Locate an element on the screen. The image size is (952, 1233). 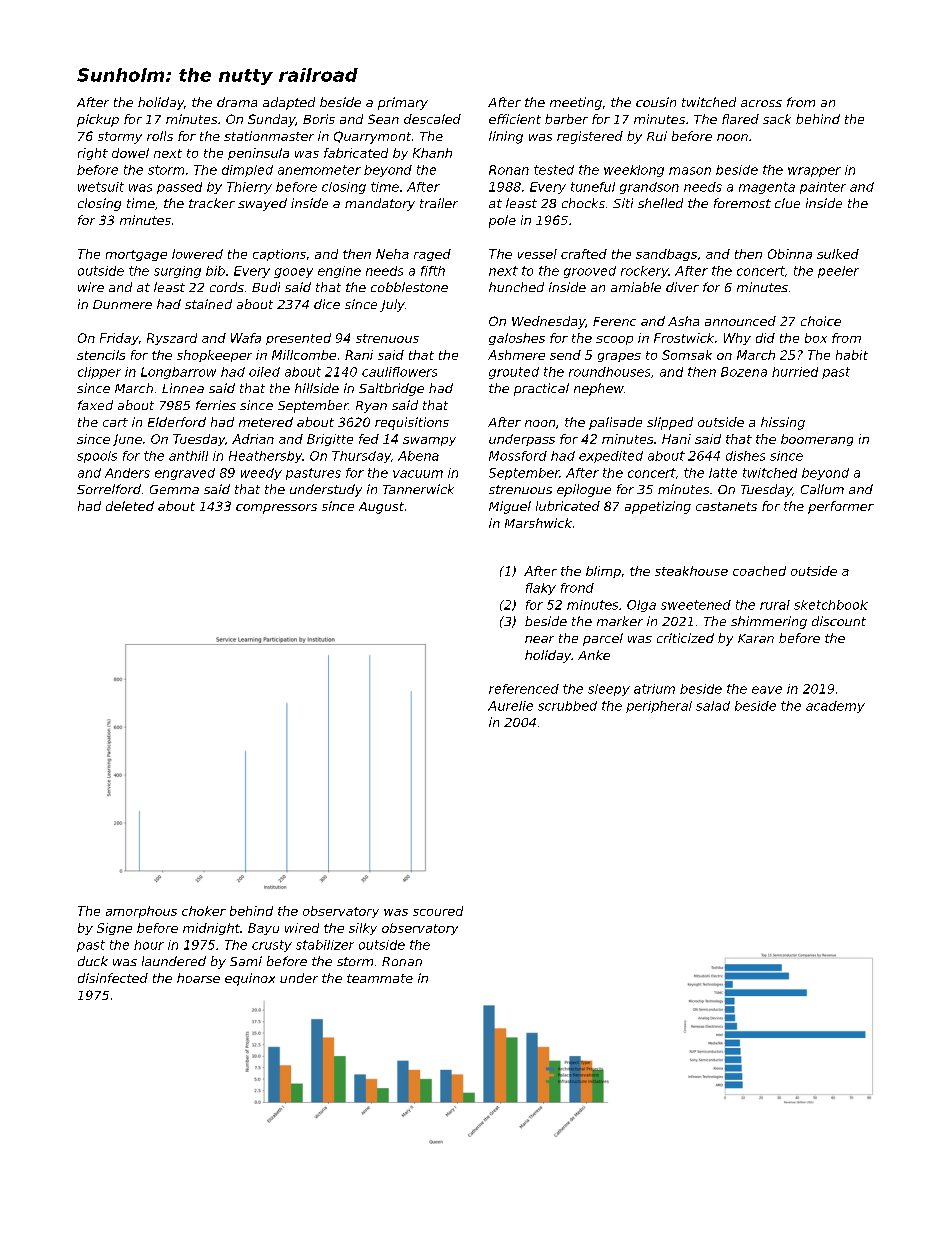
mandatory is located at coordinates (380, 204).
